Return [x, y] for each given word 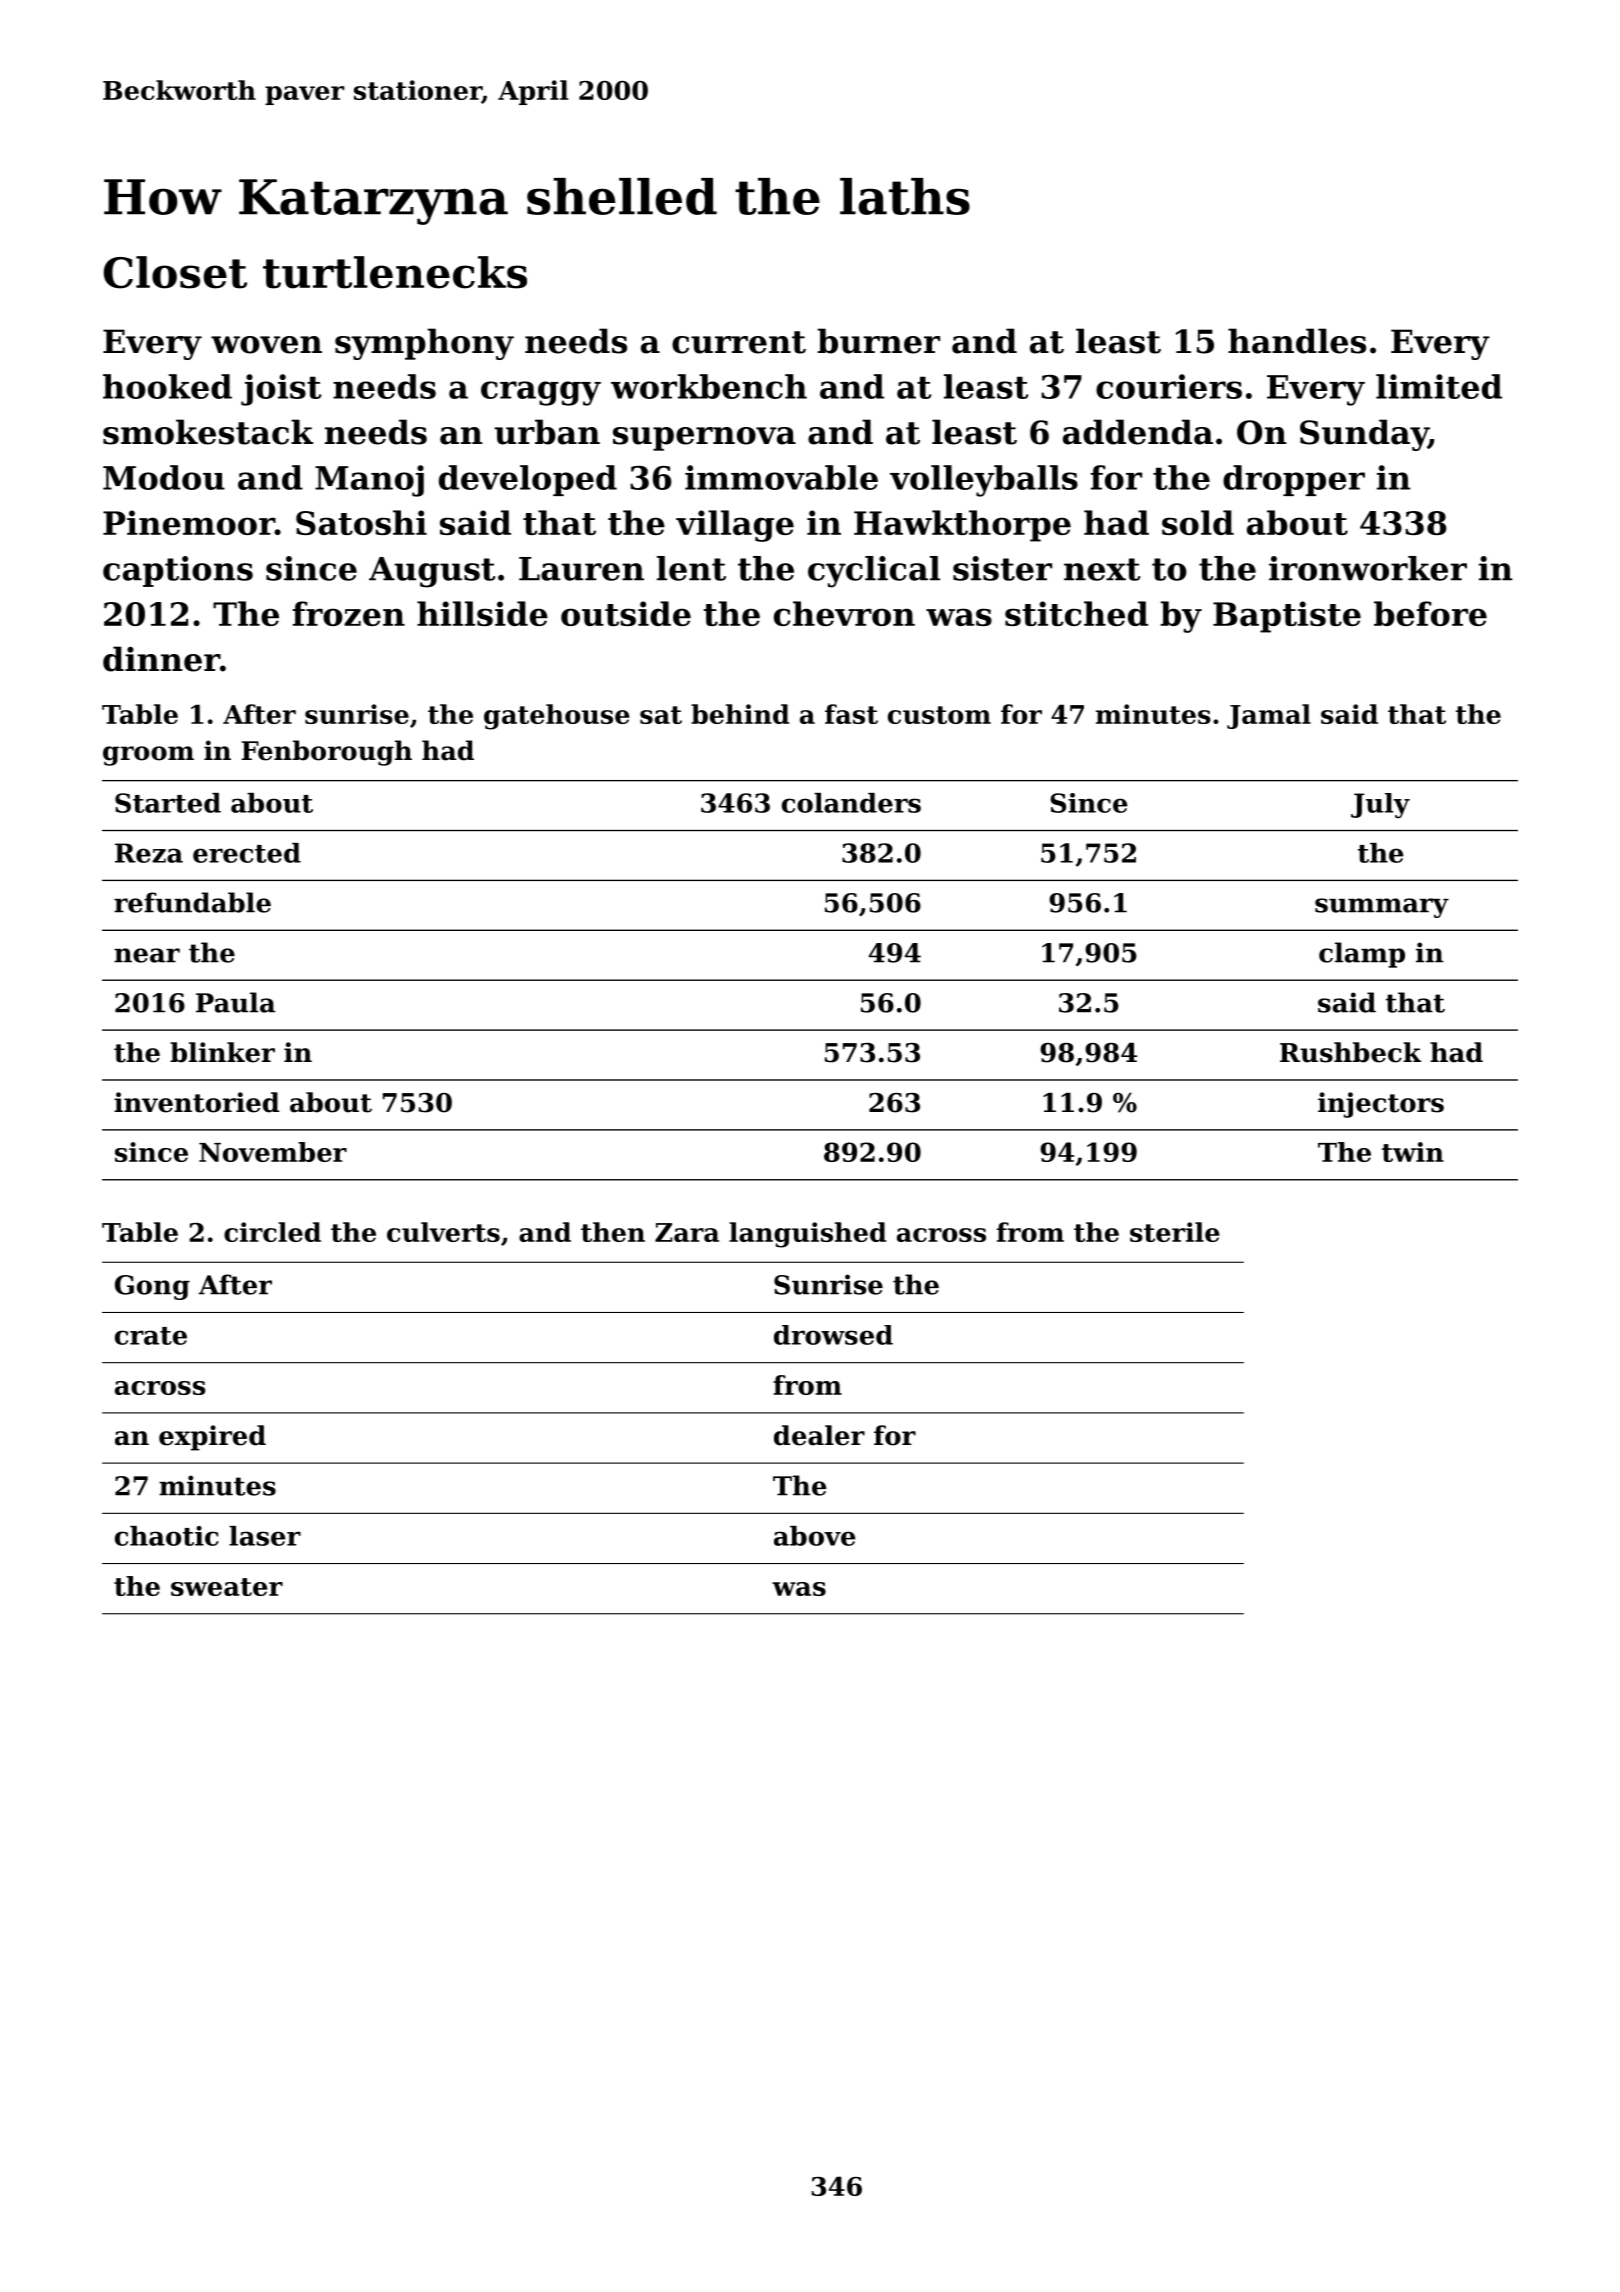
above [814, 1536]
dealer [819, 1435]
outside [626, 613]
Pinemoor [189, 522]
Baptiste [1287, 617]
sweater [227, 1587]
